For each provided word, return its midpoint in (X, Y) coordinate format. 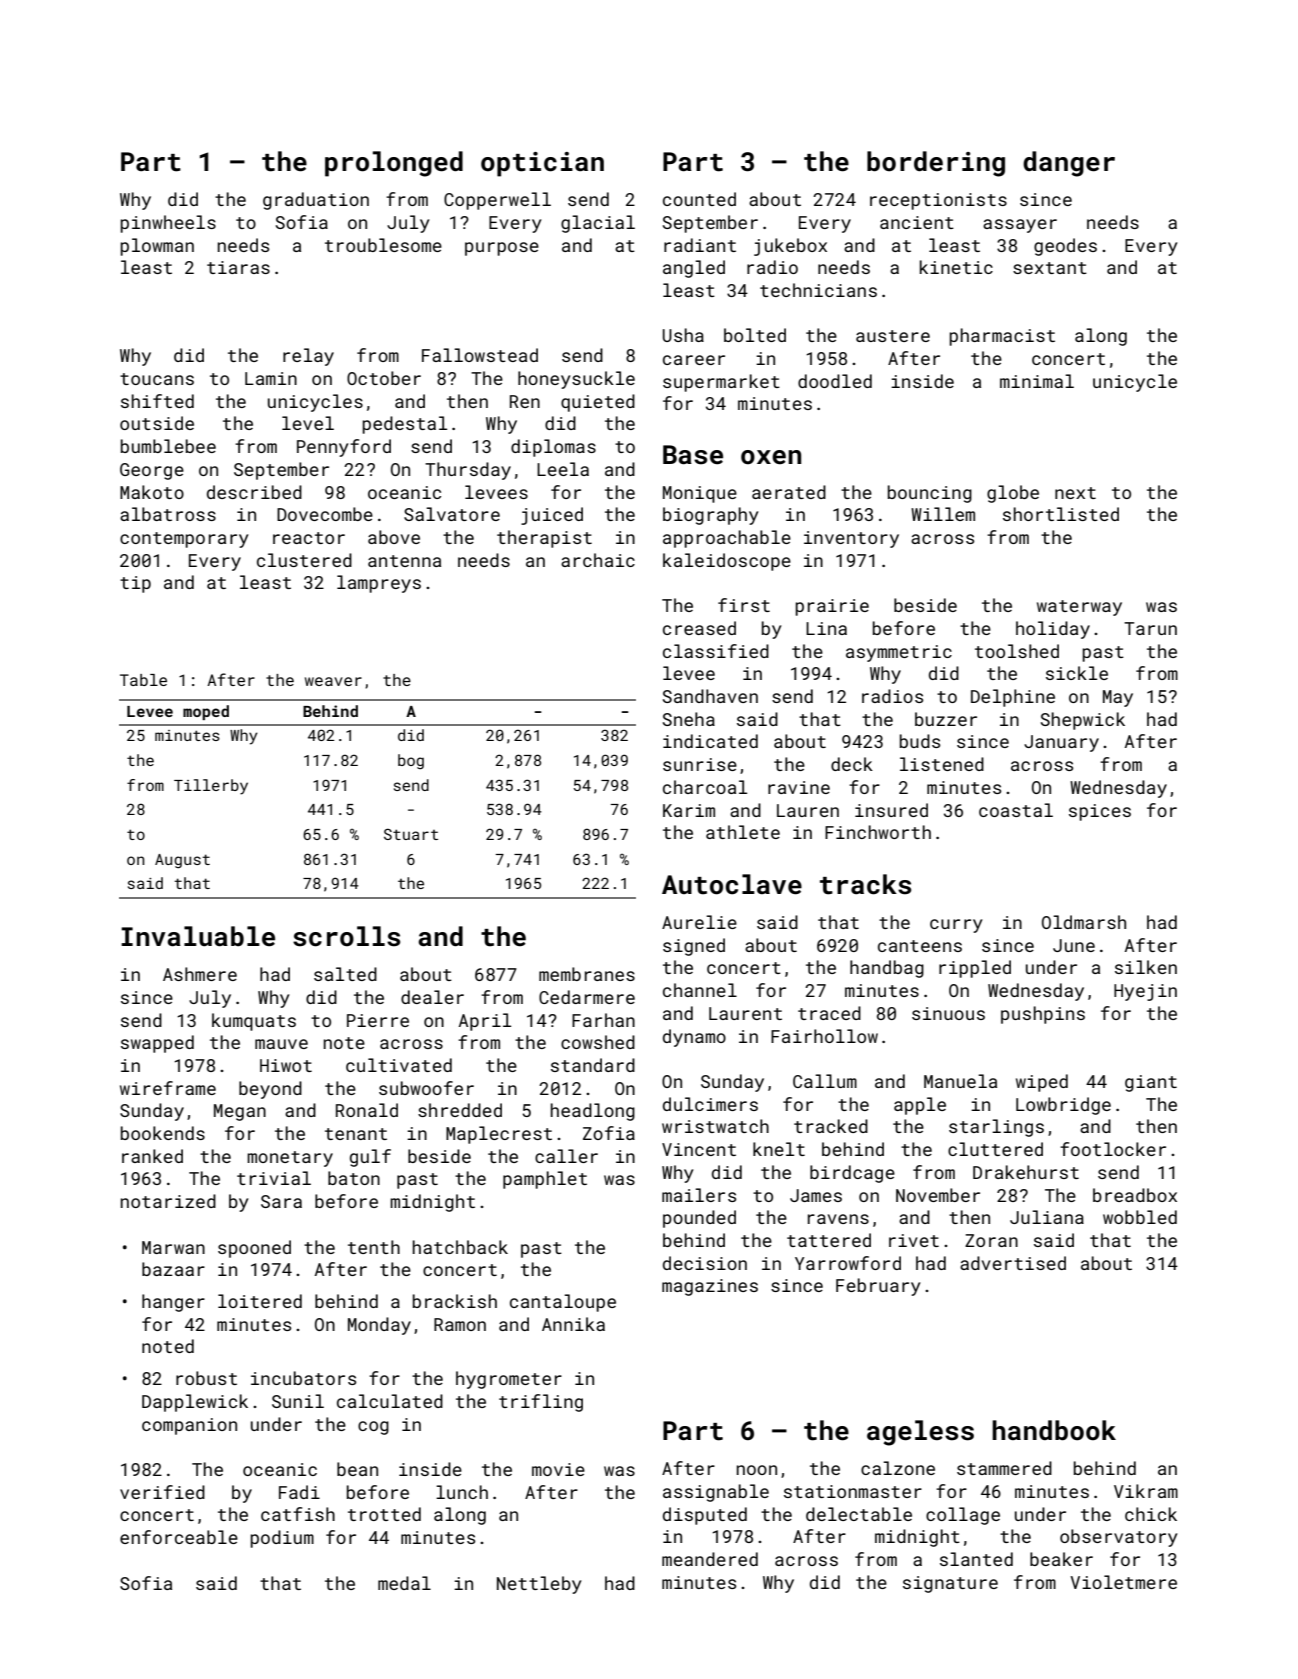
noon (757, 1470)
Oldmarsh (1084, 922)
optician (542, 164)
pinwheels (168, 224)
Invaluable (198, 936)
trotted (384, 1514)
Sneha (689, 719)
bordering (936, 164)
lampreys (379, 584)
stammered (1004, 1468)
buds (920, 741)
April (485, 1022)
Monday (379, 1326)
